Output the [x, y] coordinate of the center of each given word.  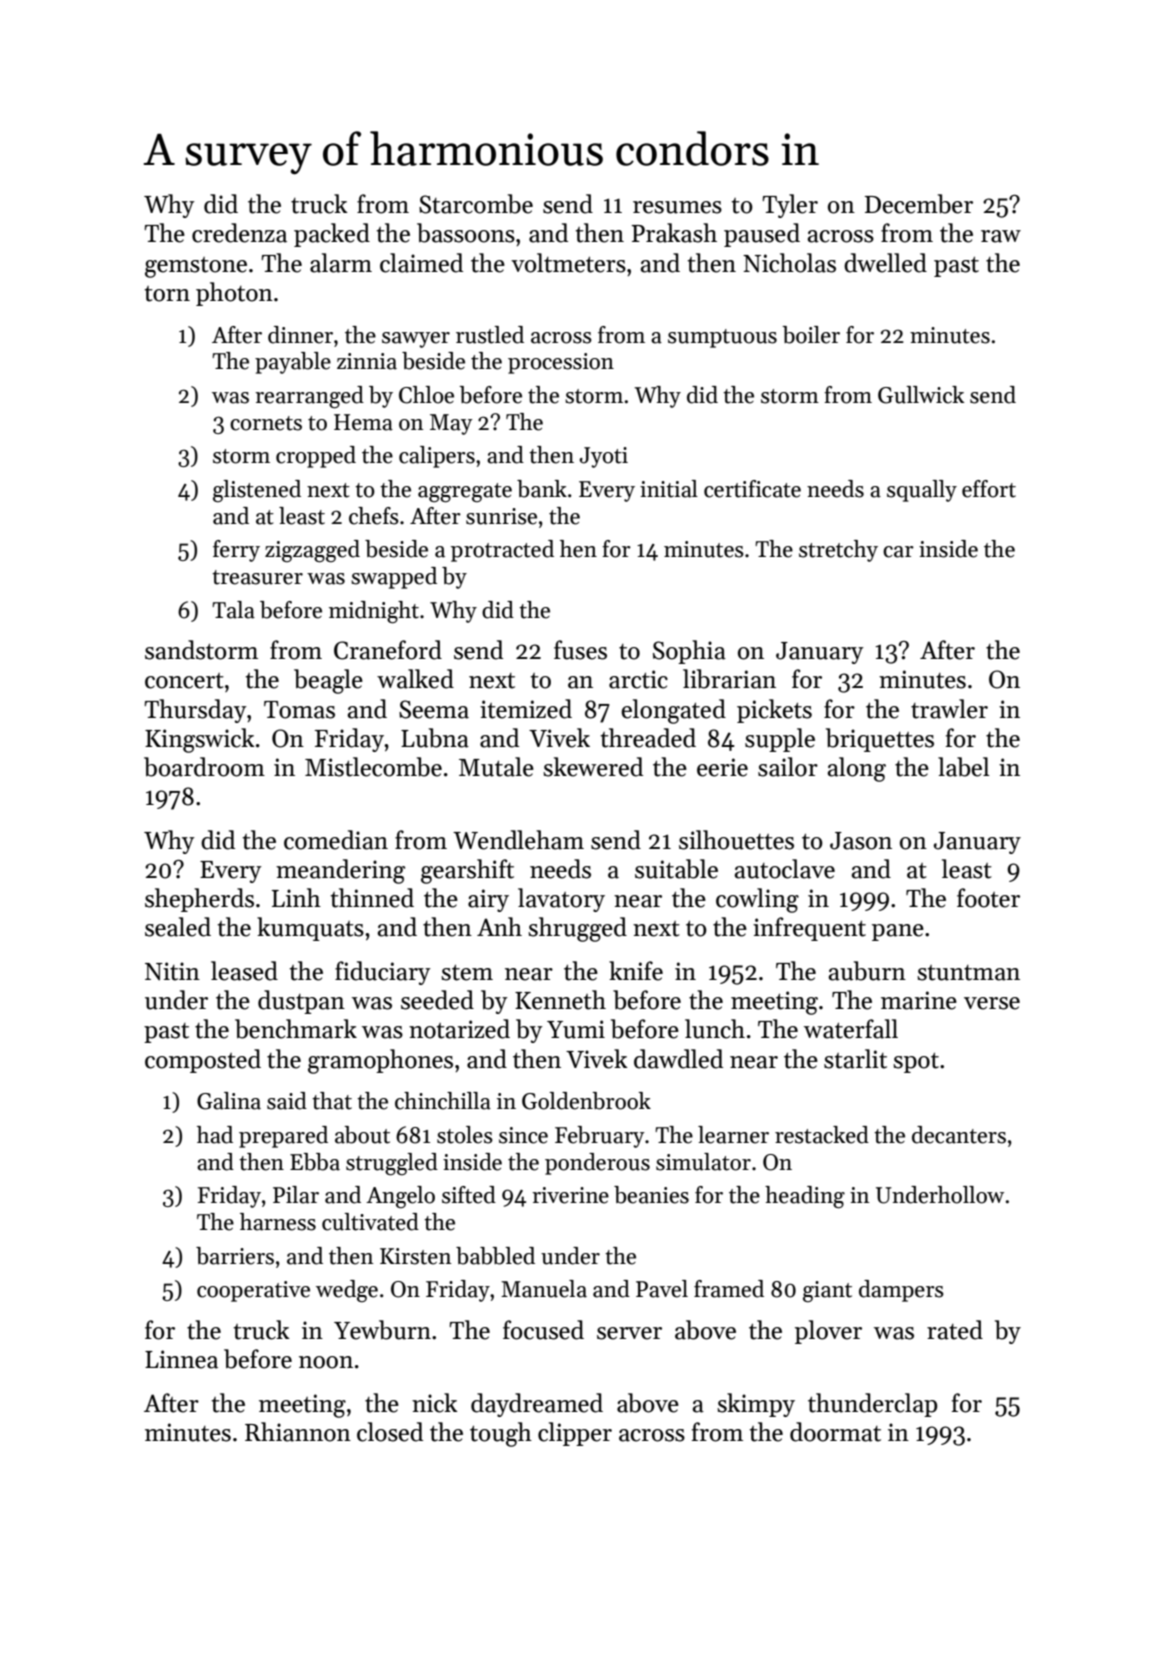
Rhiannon [298, 1432]
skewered [593, 767]
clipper [575, 1434]
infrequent [809, 929]
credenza [239, 233]
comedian [336, 840]
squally [922, 491]
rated [955, 1330]
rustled [490, 335]
